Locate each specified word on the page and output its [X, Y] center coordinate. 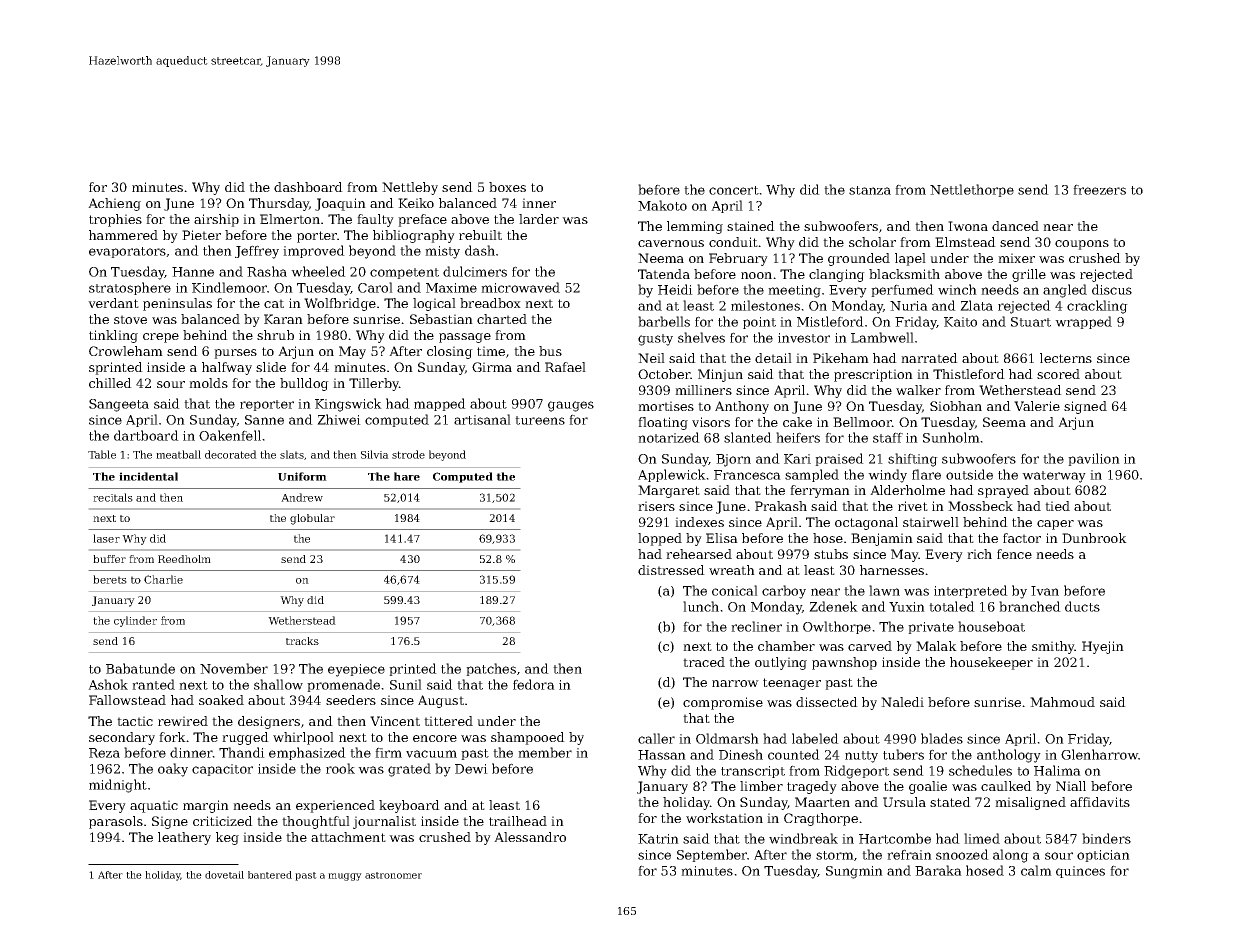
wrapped [1083, 322]
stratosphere [130, 288]
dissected [827, 702]
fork [172, 737]
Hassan [662, 755]
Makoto [662, 205]
